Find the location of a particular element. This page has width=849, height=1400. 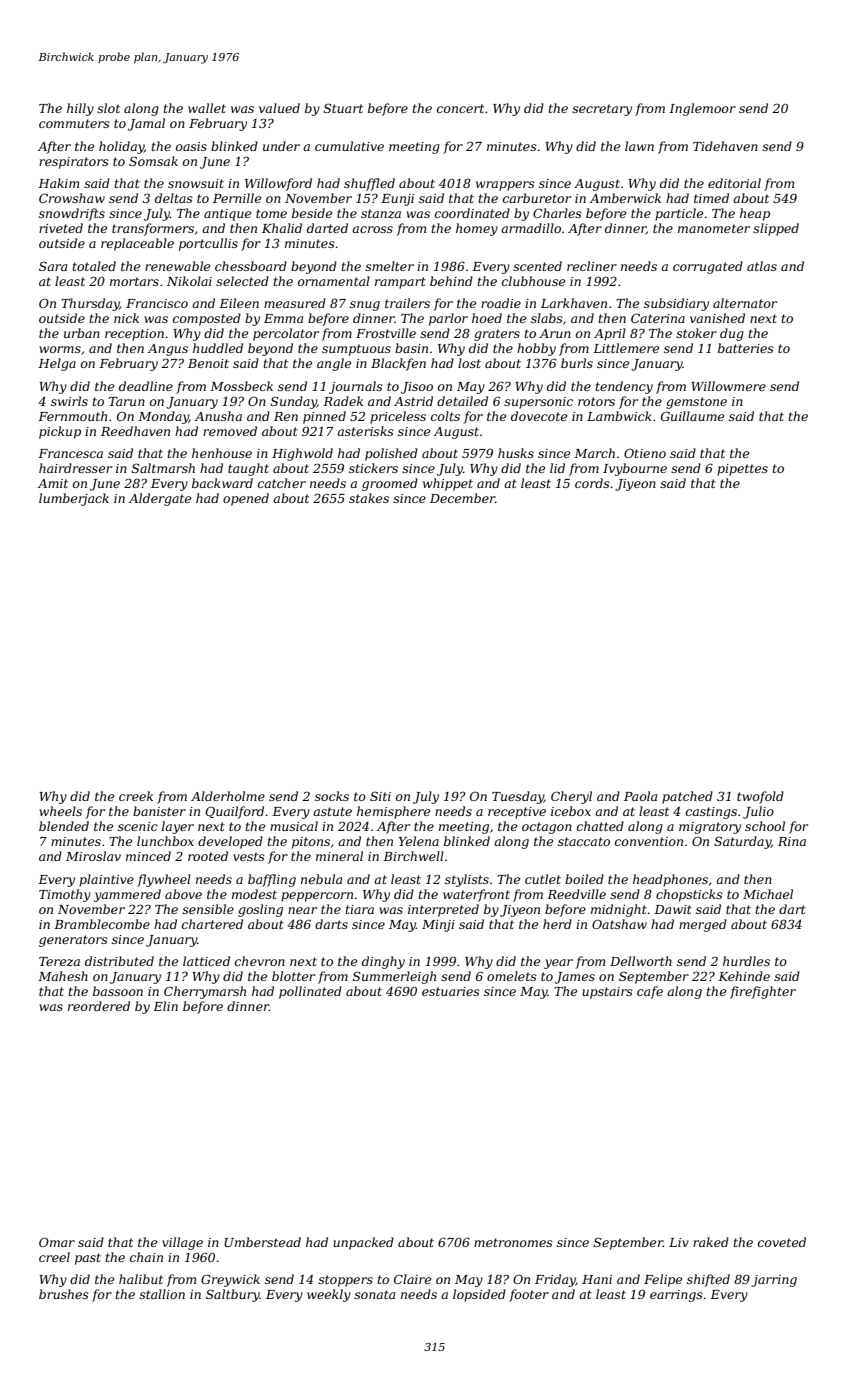

minced is located at coordinates (148, 856).
